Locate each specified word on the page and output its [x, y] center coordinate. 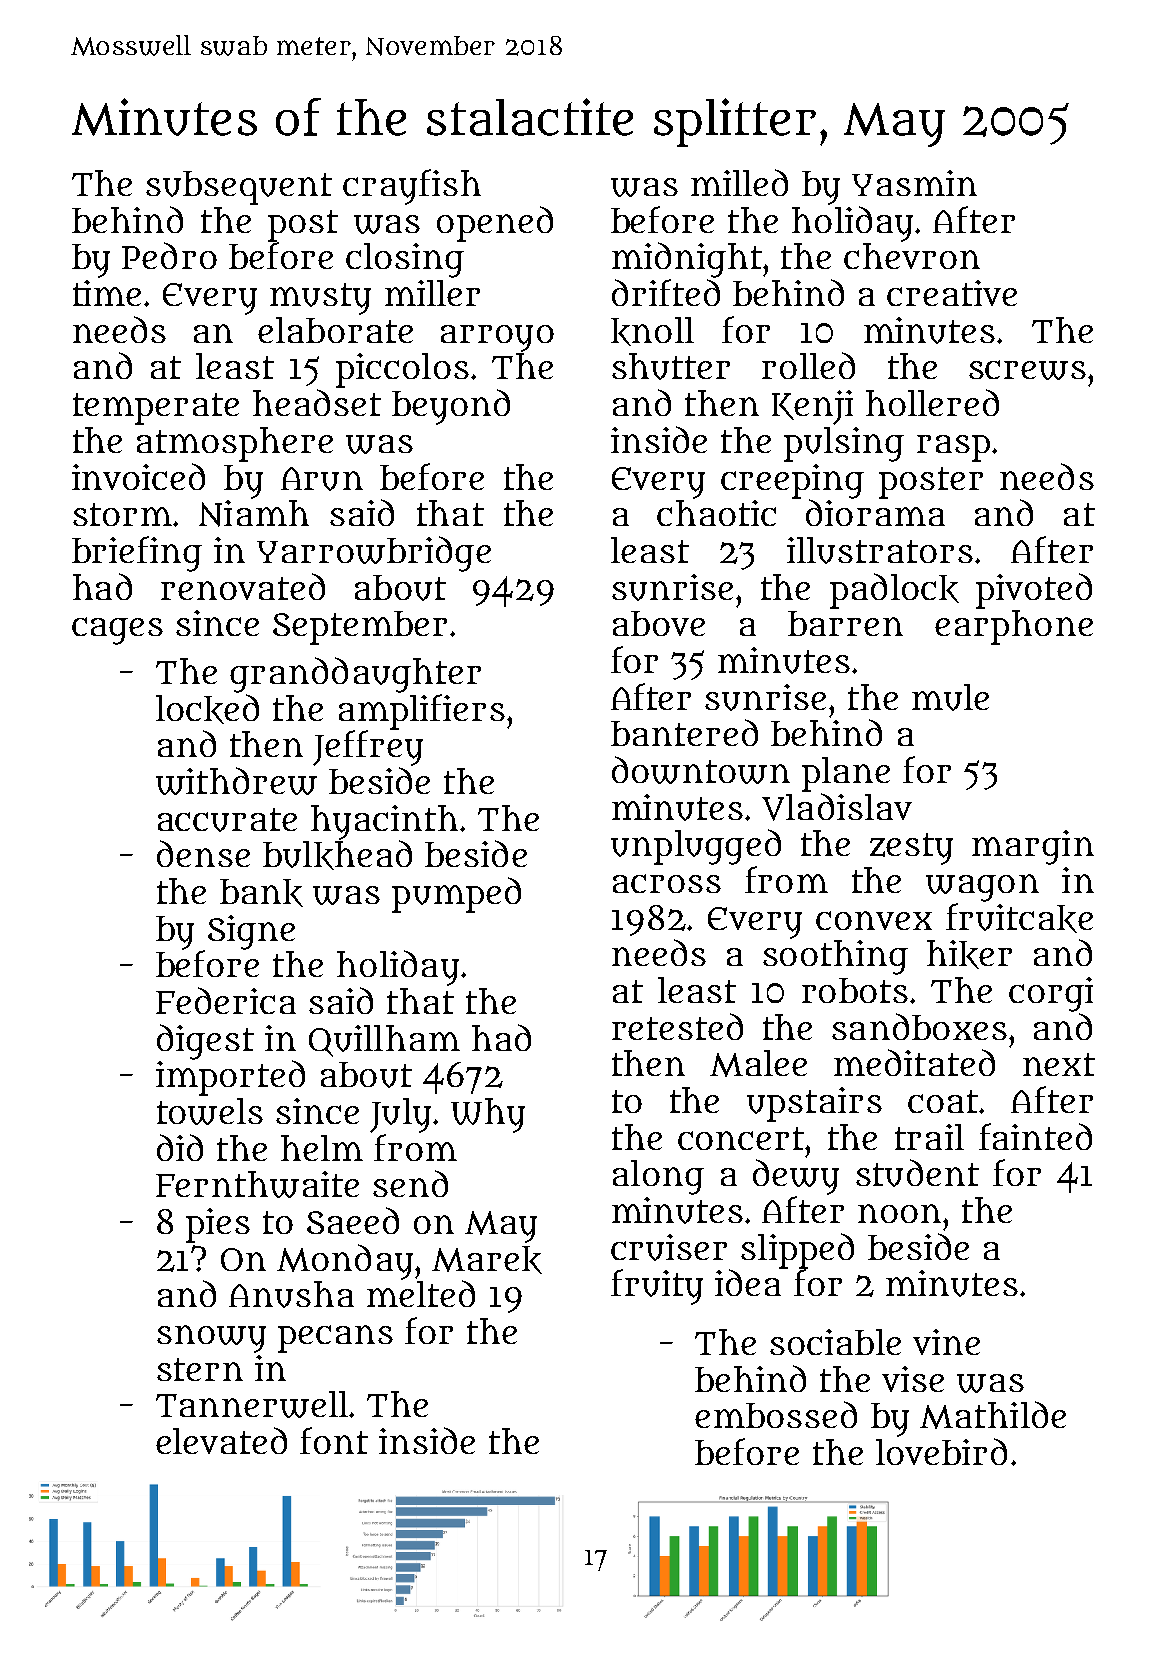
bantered [684, 732]
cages [117, 631]
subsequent [239, 188]
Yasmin [914, 183]
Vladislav [837, 807]
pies [218, 1225]
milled [739, 182]
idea [748, 1282]
